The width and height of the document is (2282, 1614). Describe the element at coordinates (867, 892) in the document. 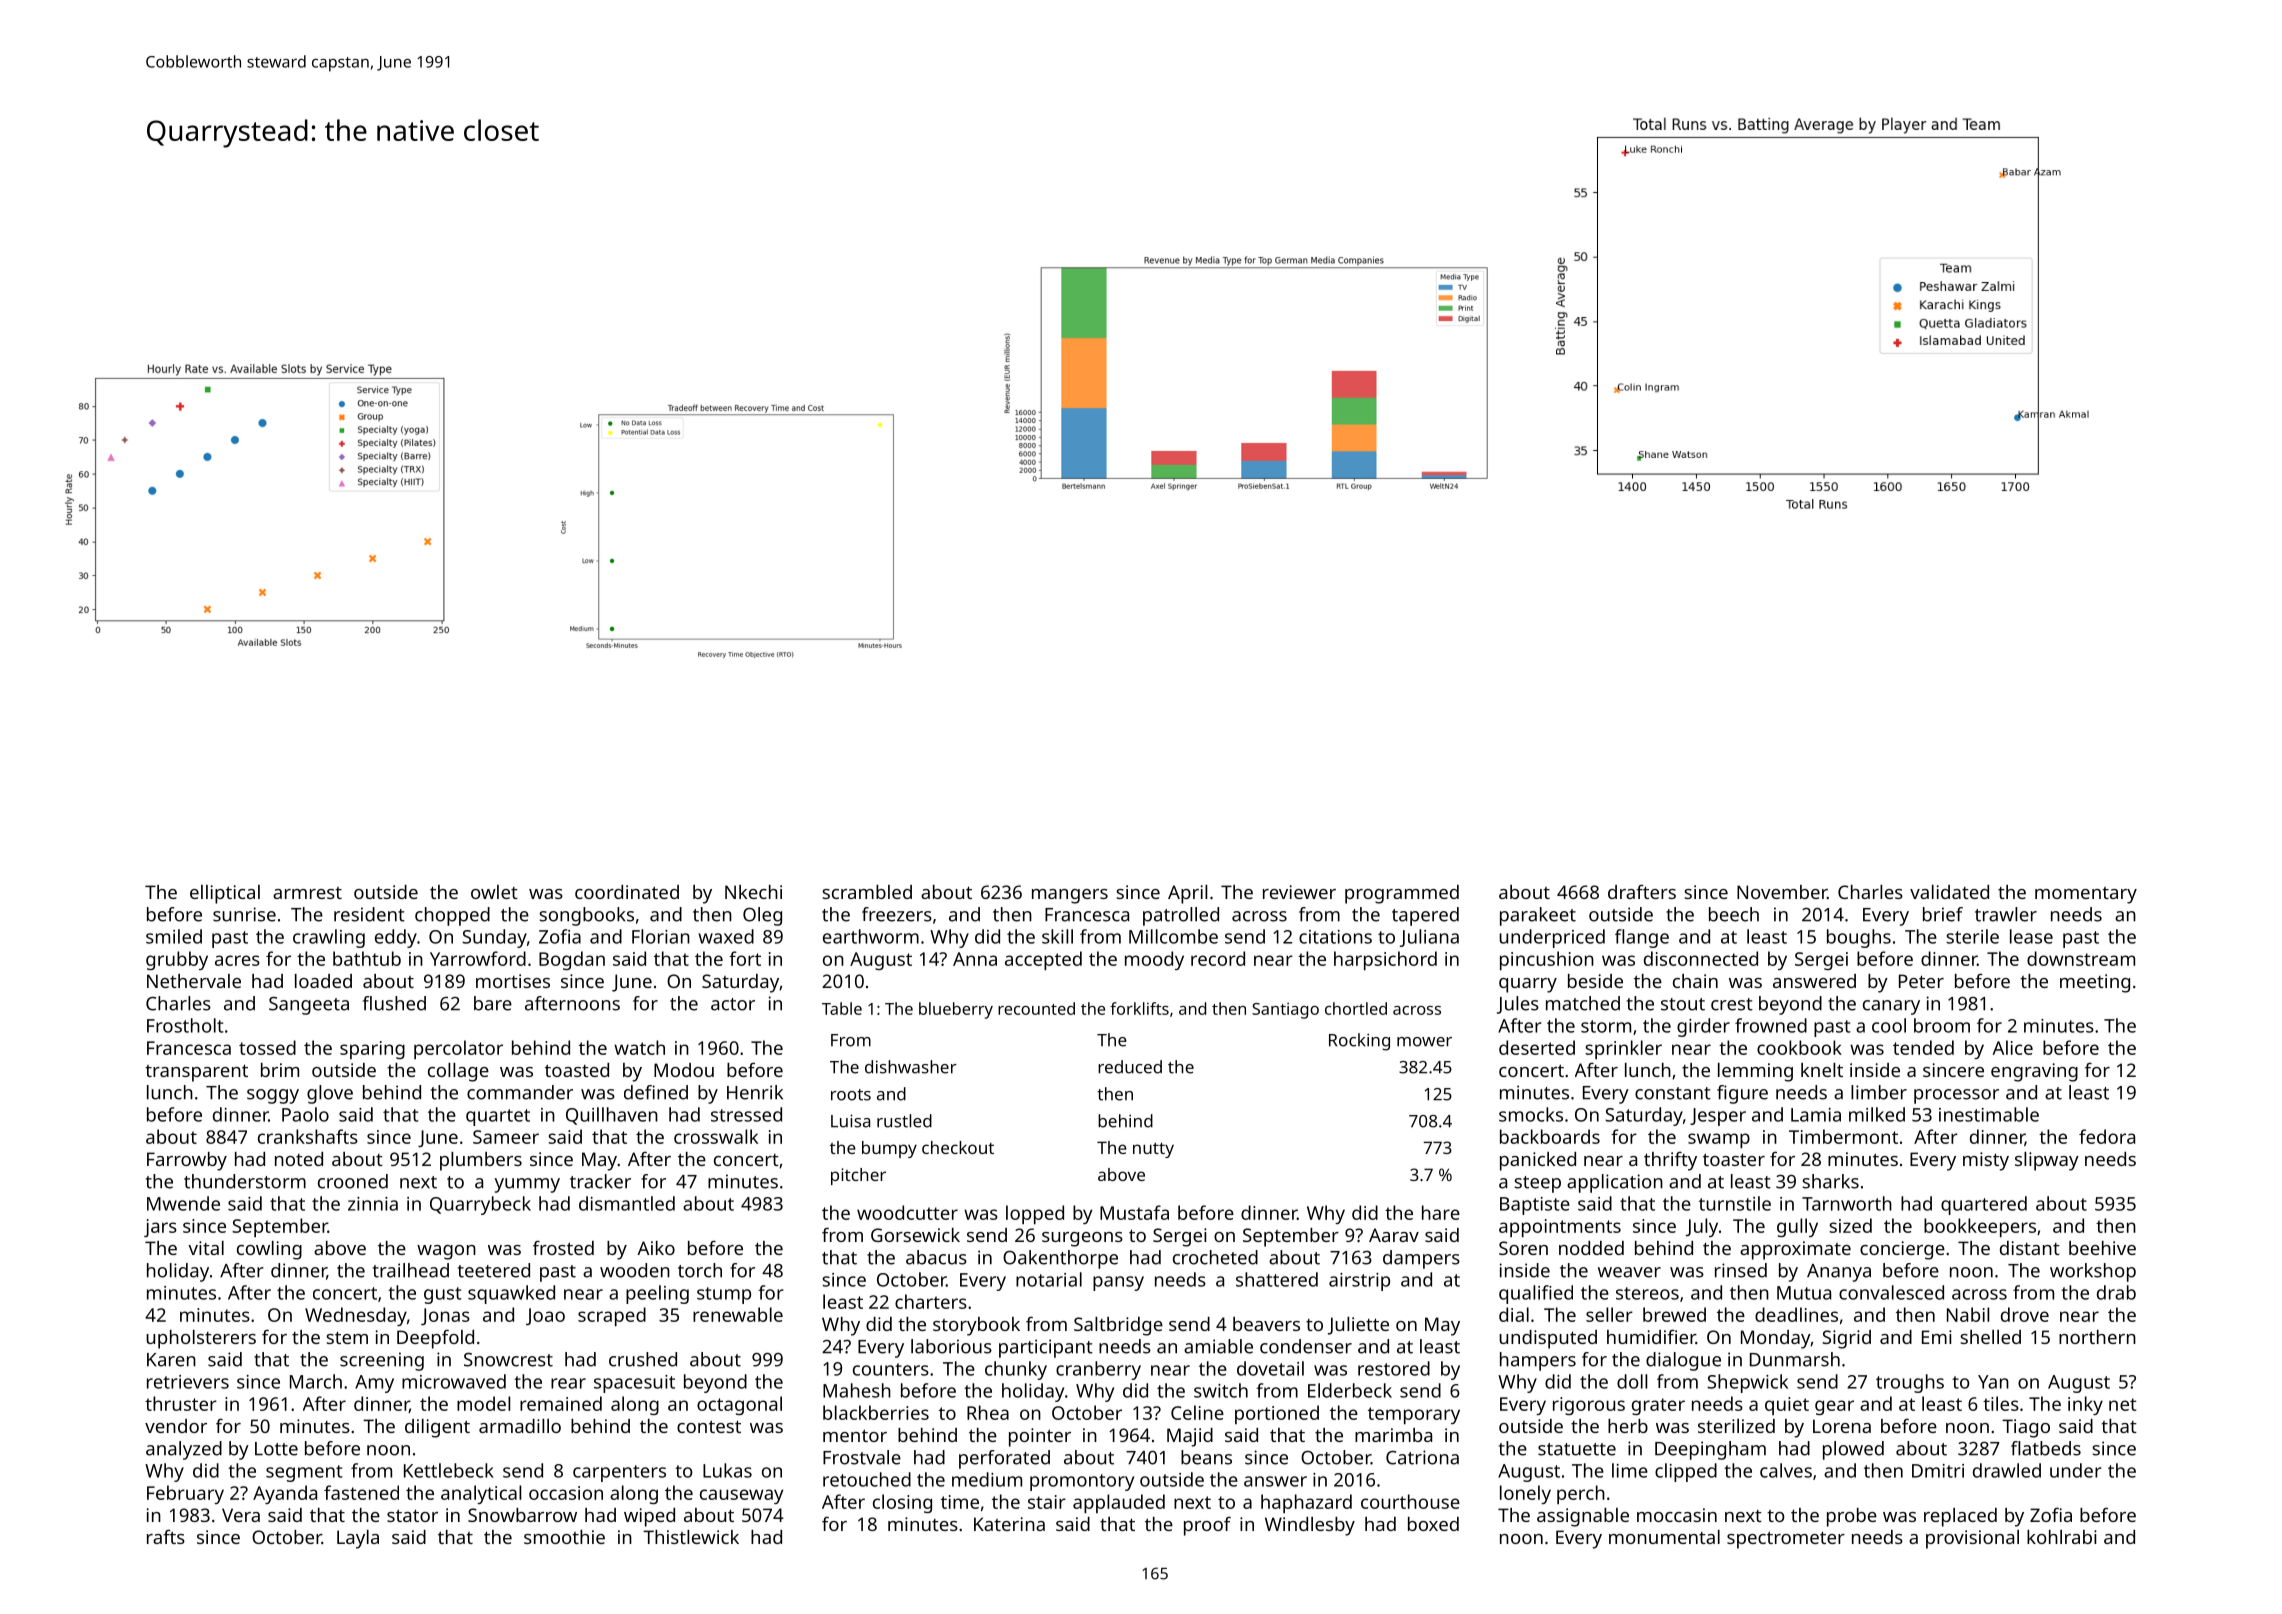

I see `scrambled` at that location.
